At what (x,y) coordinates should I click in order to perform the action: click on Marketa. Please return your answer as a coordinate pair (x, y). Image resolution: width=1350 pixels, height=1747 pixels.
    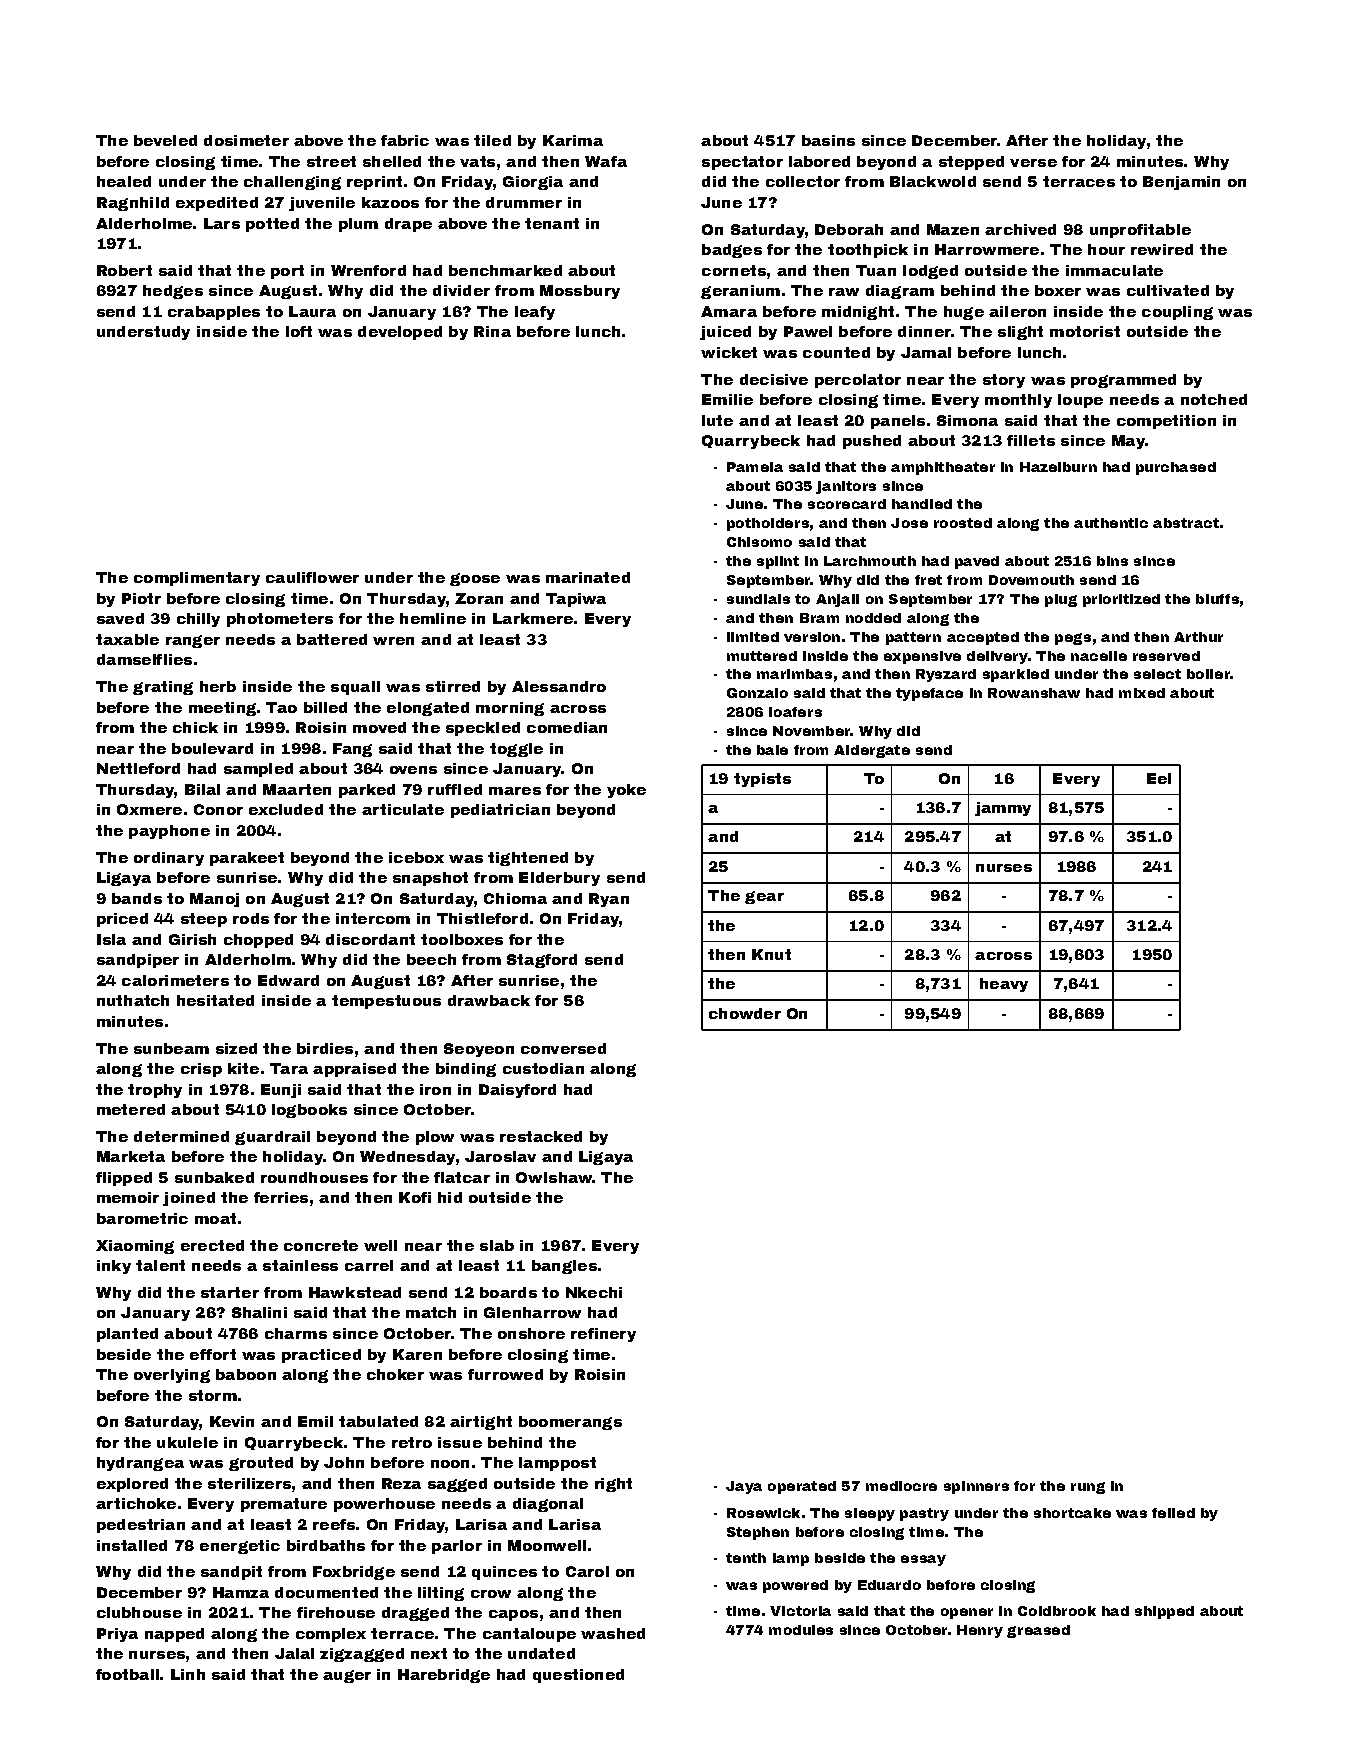
    Looking at the image, I should click on (131, 1156).
